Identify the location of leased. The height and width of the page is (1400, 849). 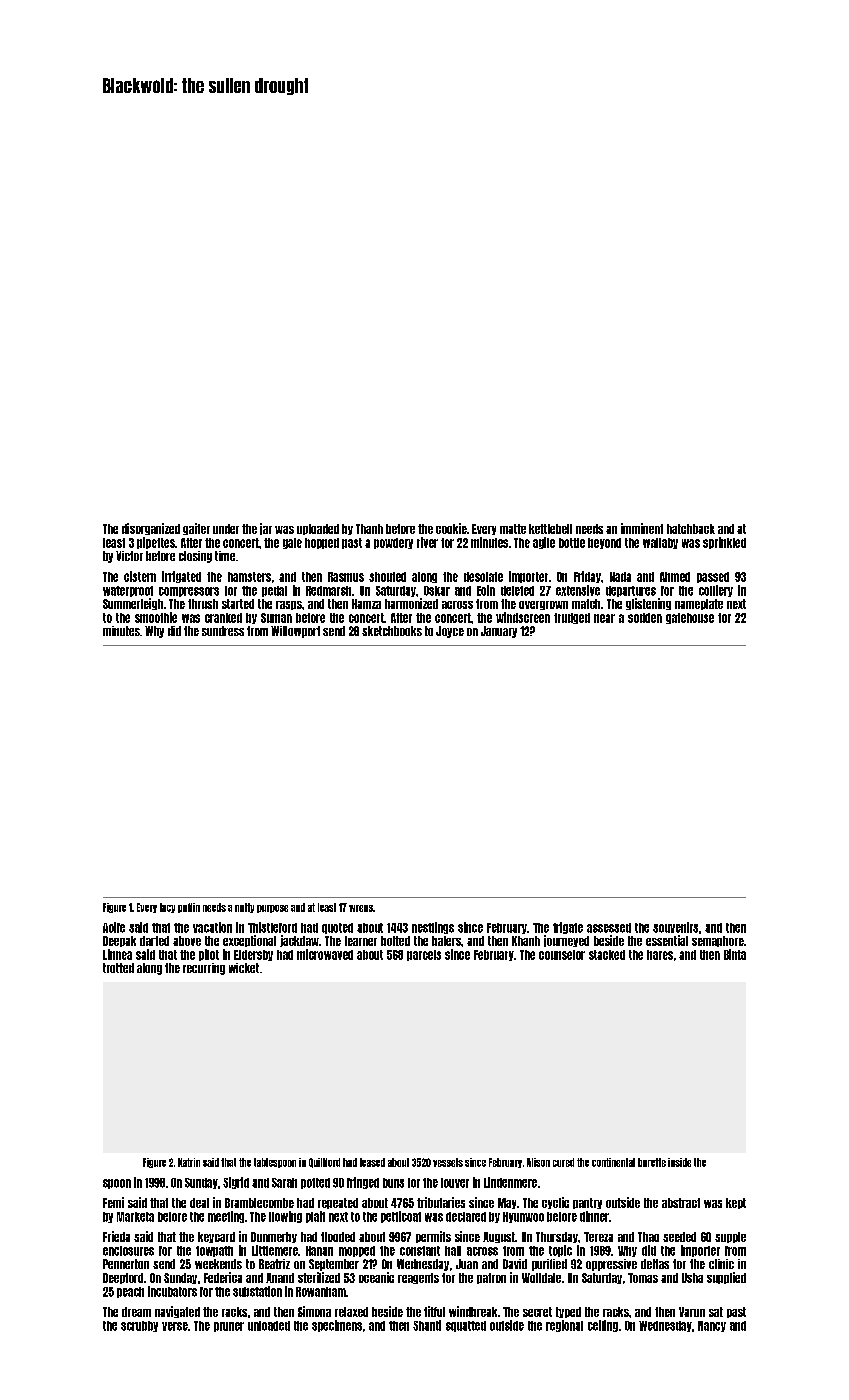
(372, 1162).
